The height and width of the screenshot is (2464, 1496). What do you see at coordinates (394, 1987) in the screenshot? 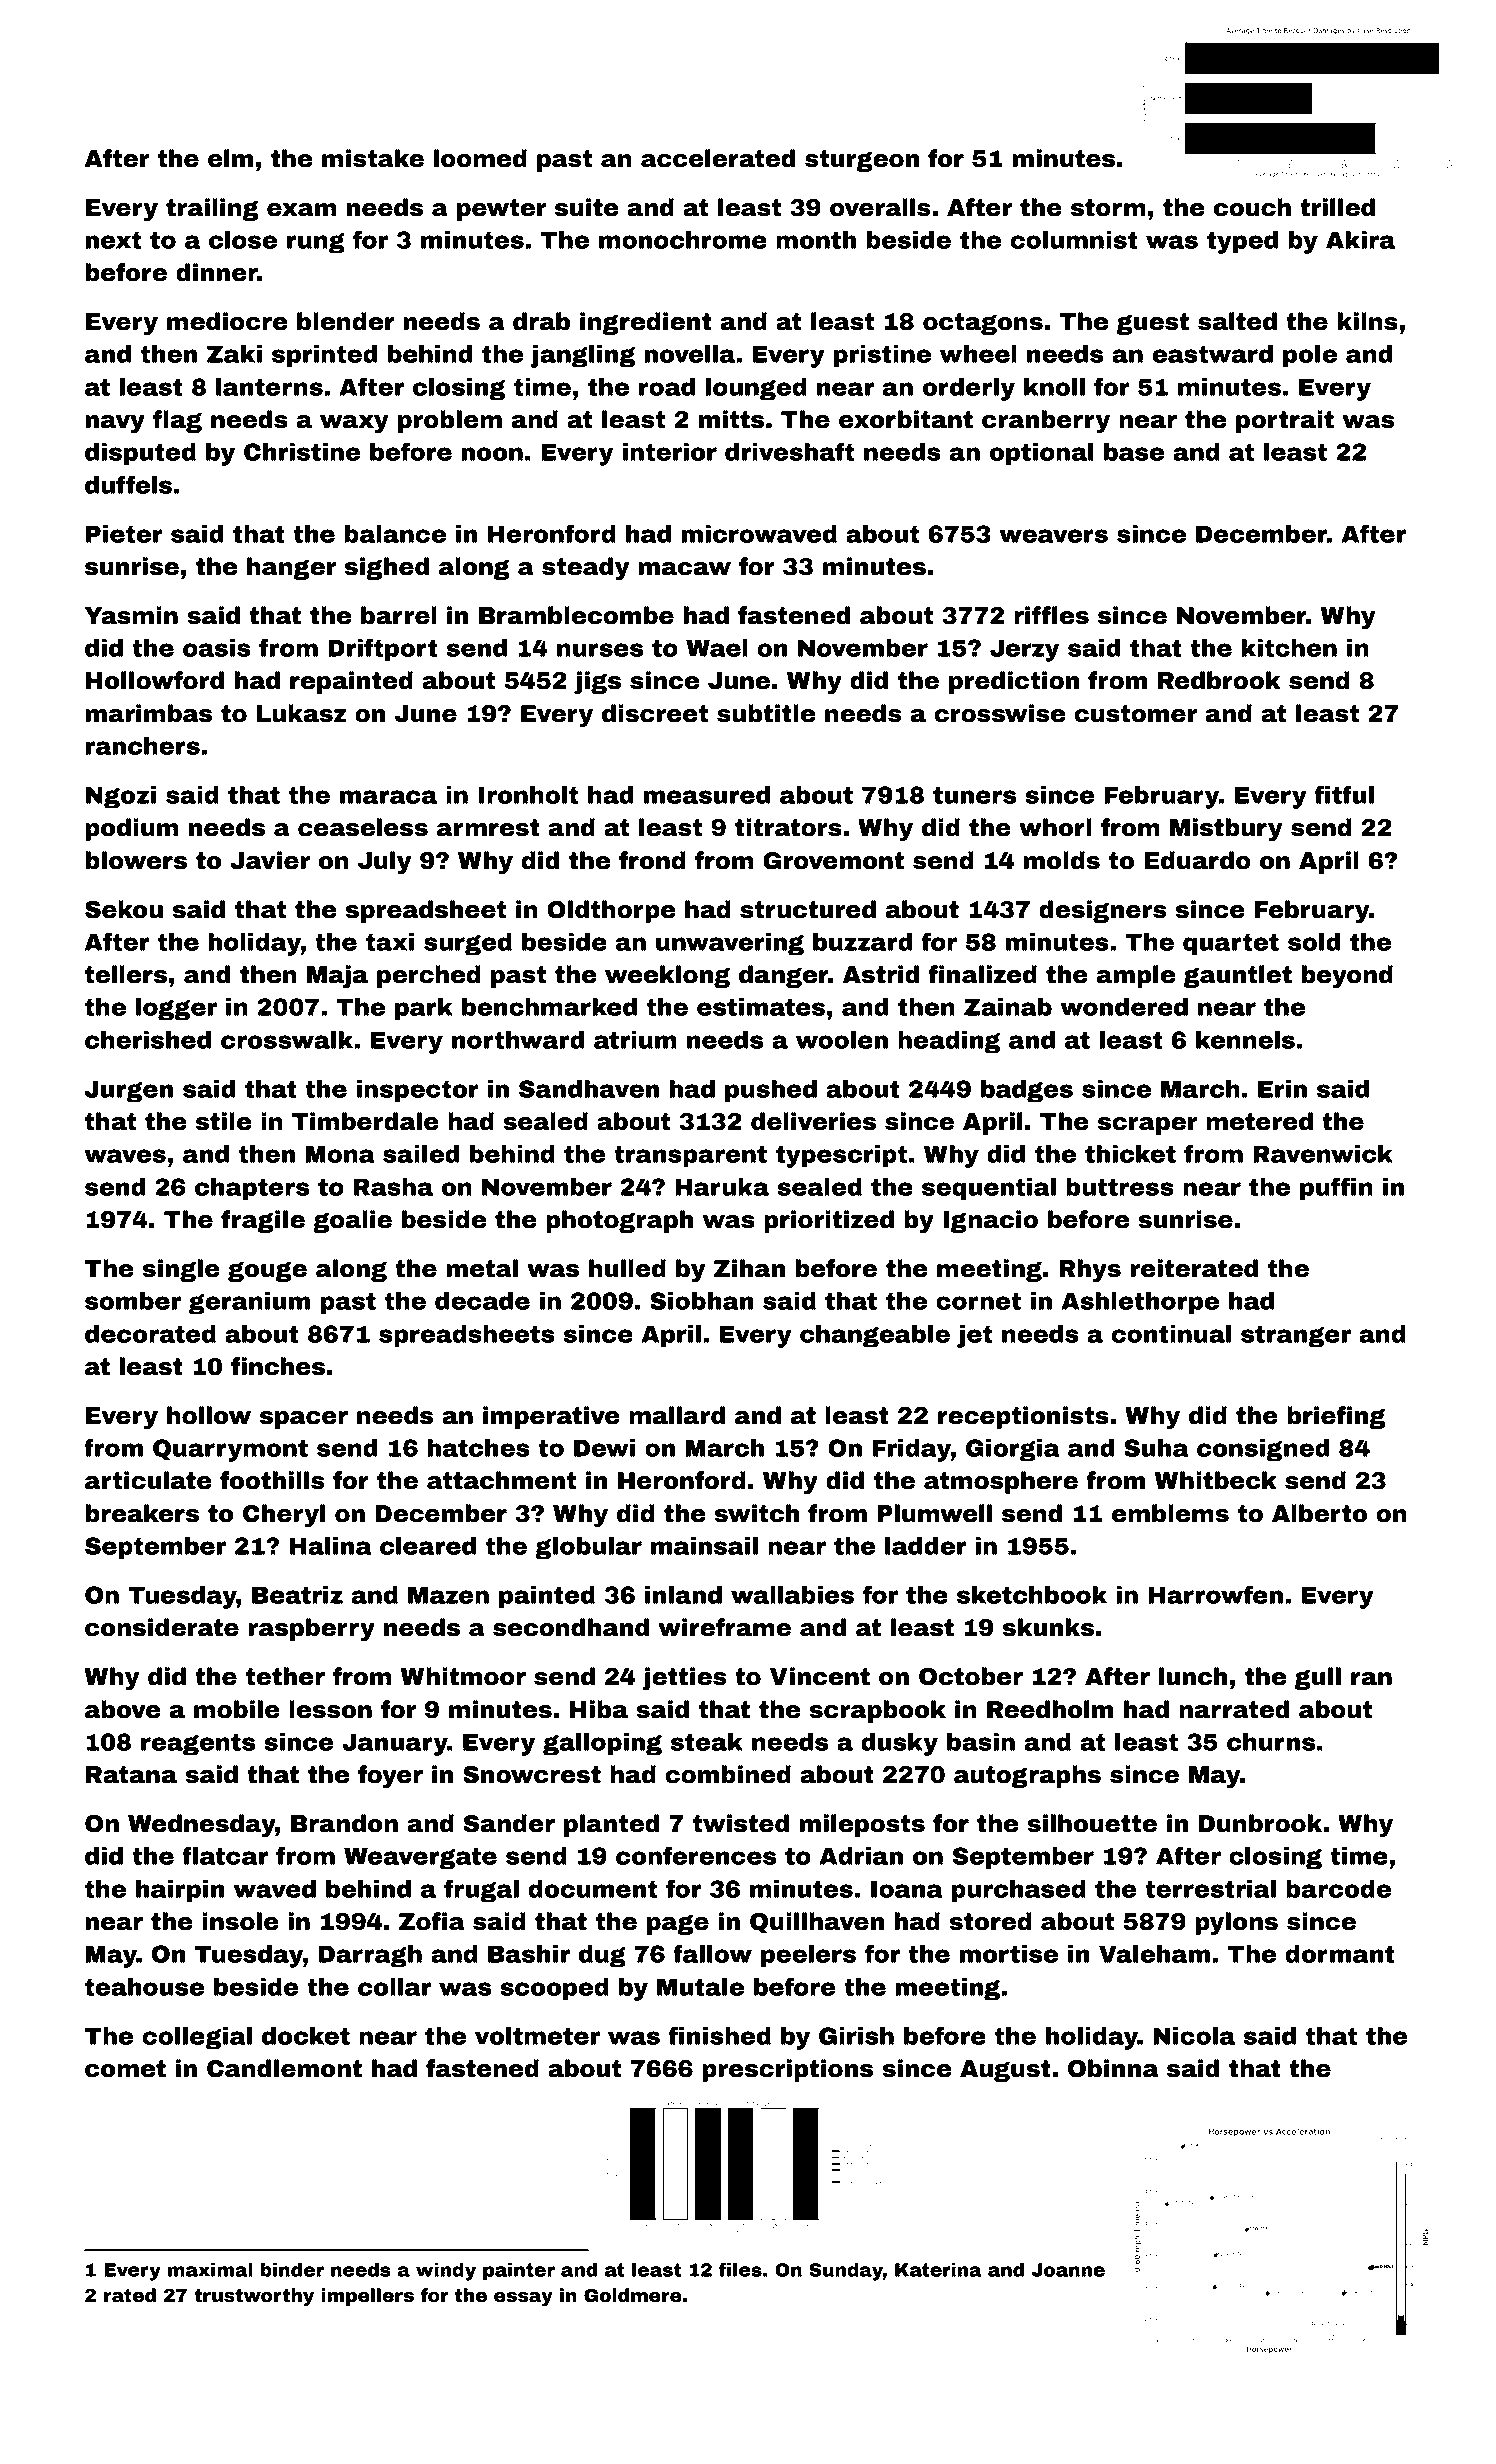
I see `collar` at bounding box center [394, 1987].
